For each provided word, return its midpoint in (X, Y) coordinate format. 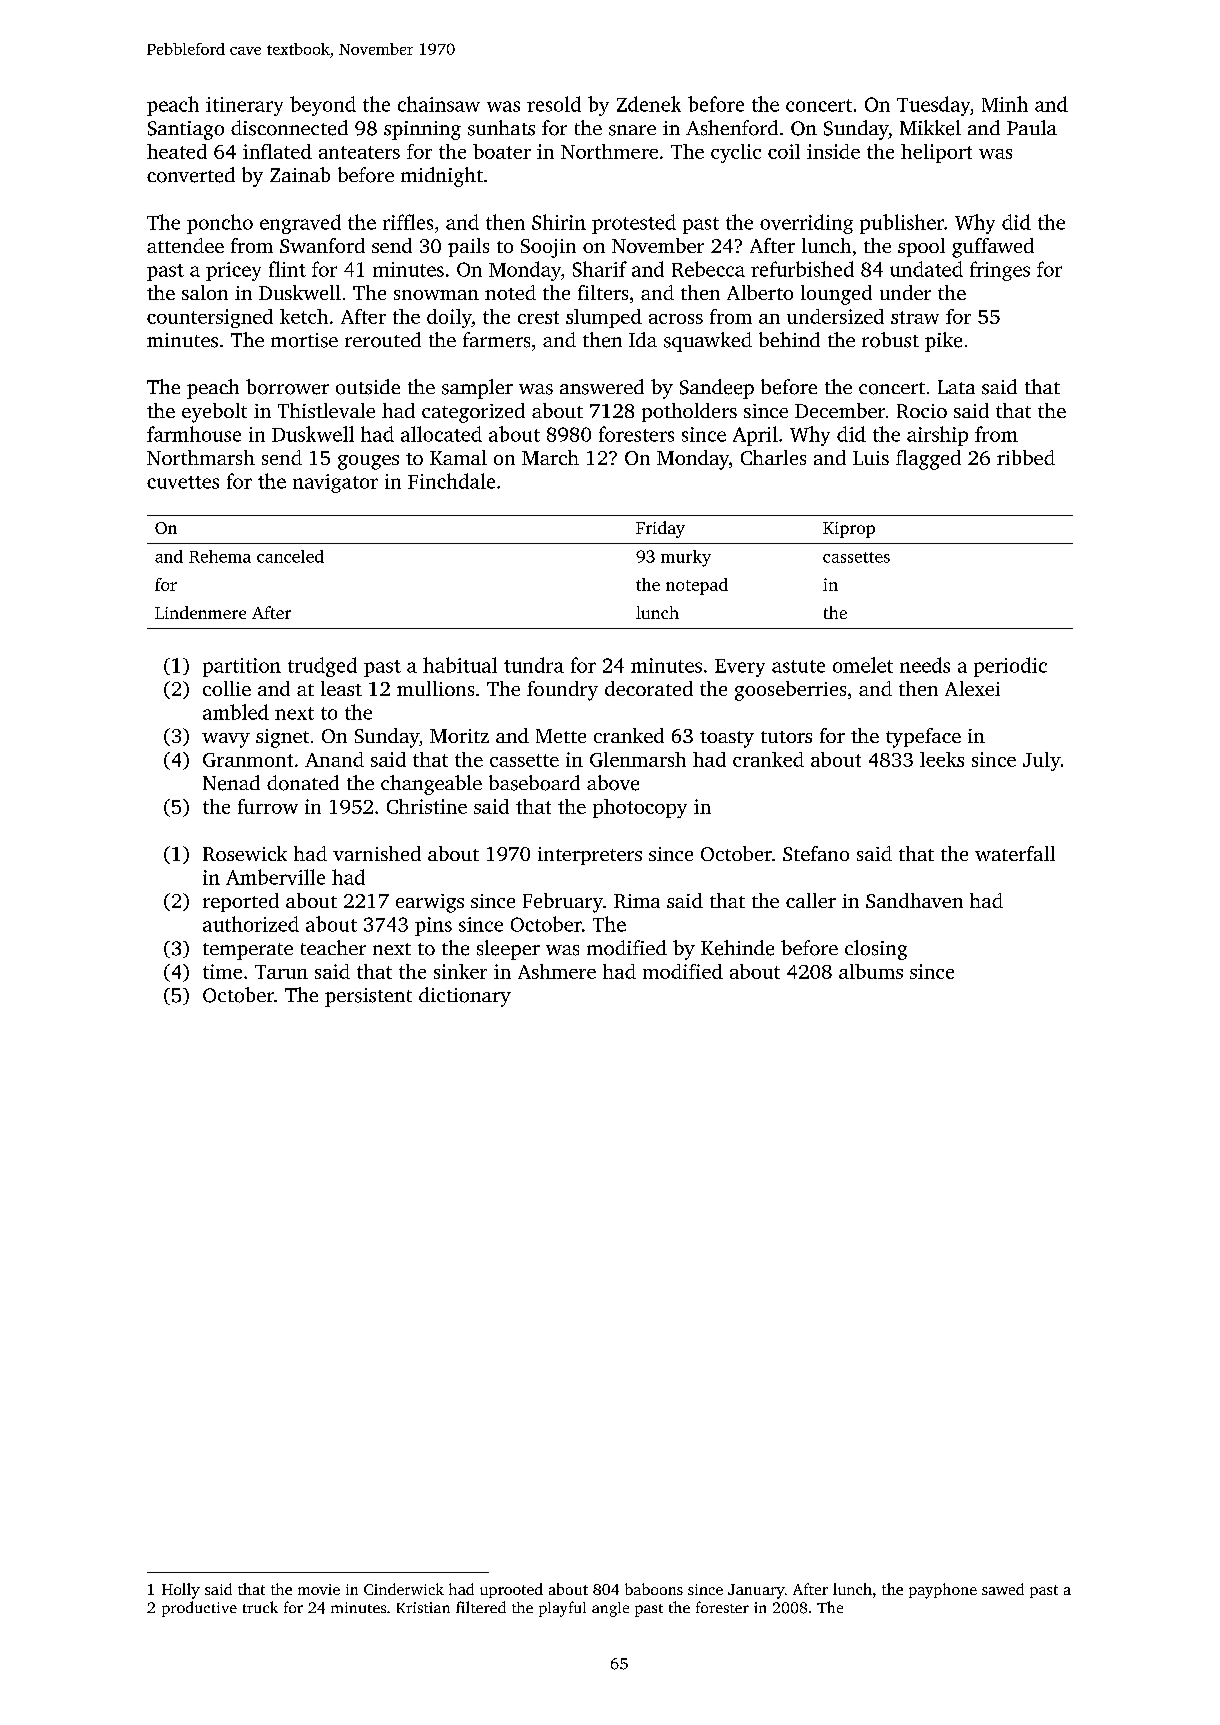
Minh (1005, 104)
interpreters (590, 856)
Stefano (816, 853)
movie (319, 1589)
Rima (637, 901)
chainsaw (439, 104)
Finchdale (451, 481)
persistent (368, 997)
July (1042, 761)
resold (554, 104)
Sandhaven (914, 900)
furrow (268, 806)
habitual (460, 665)
